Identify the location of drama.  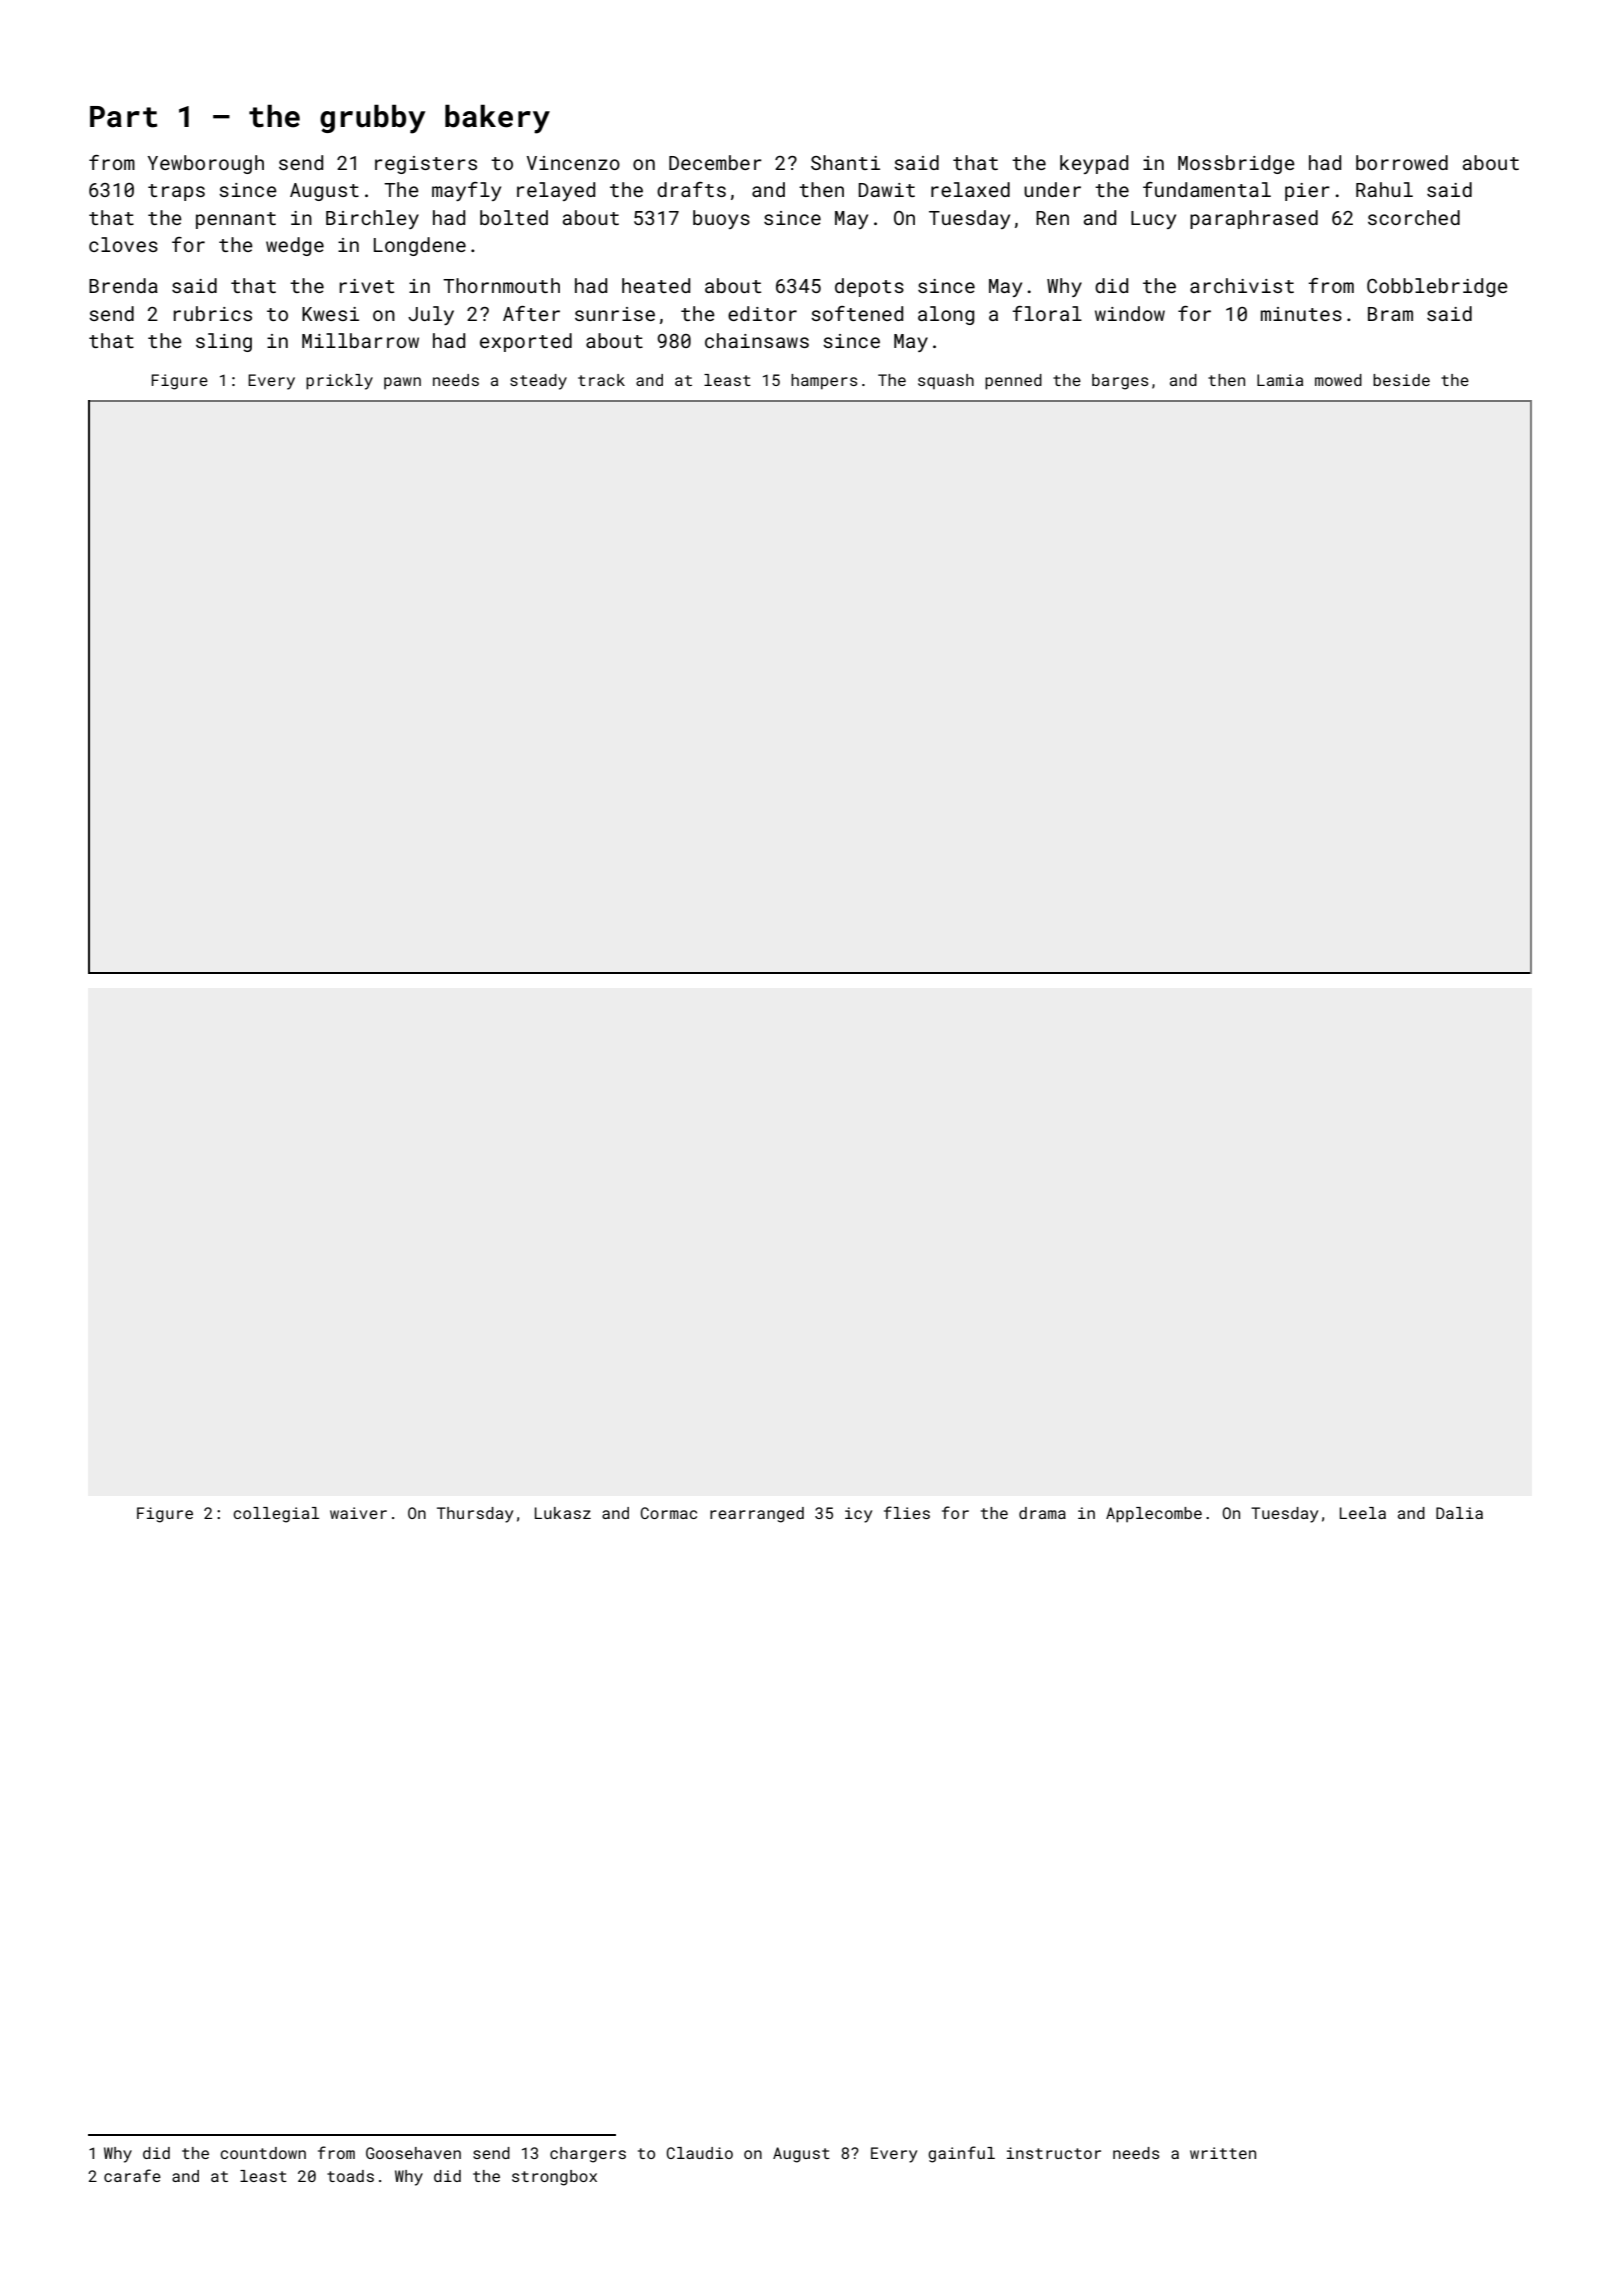
(1042, 1513).
